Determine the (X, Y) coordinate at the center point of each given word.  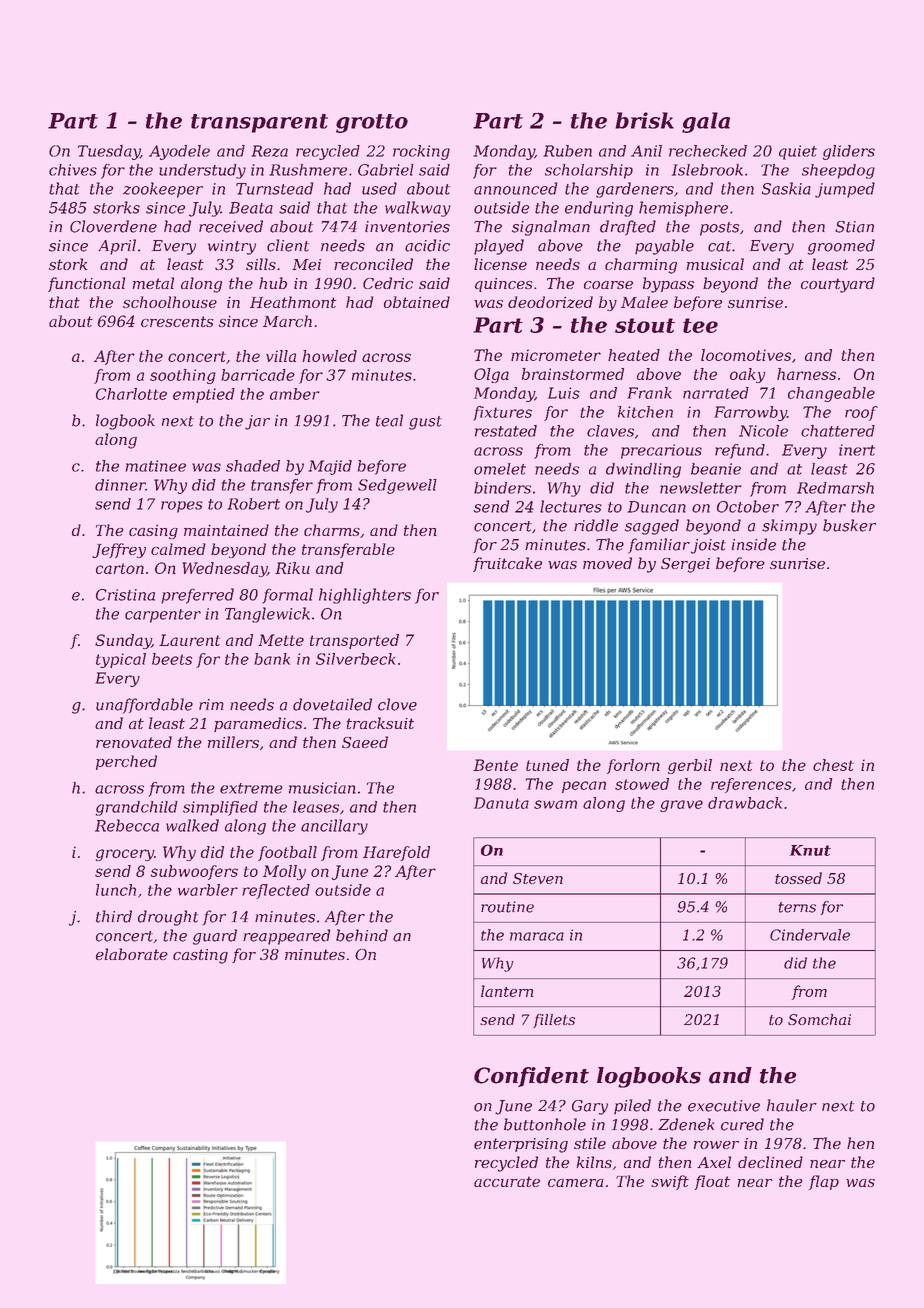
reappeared (286, 937)
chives (73, 170)
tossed (798, 878)
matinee (156, 466)
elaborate (132, 954)
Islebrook (707, 170)
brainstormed (573, 374)
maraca (537, 936)
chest (833, 765)
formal (287, 596)
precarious (661, 451)
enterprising (521, 1145)
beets (172, 659)
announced (515, 188)
